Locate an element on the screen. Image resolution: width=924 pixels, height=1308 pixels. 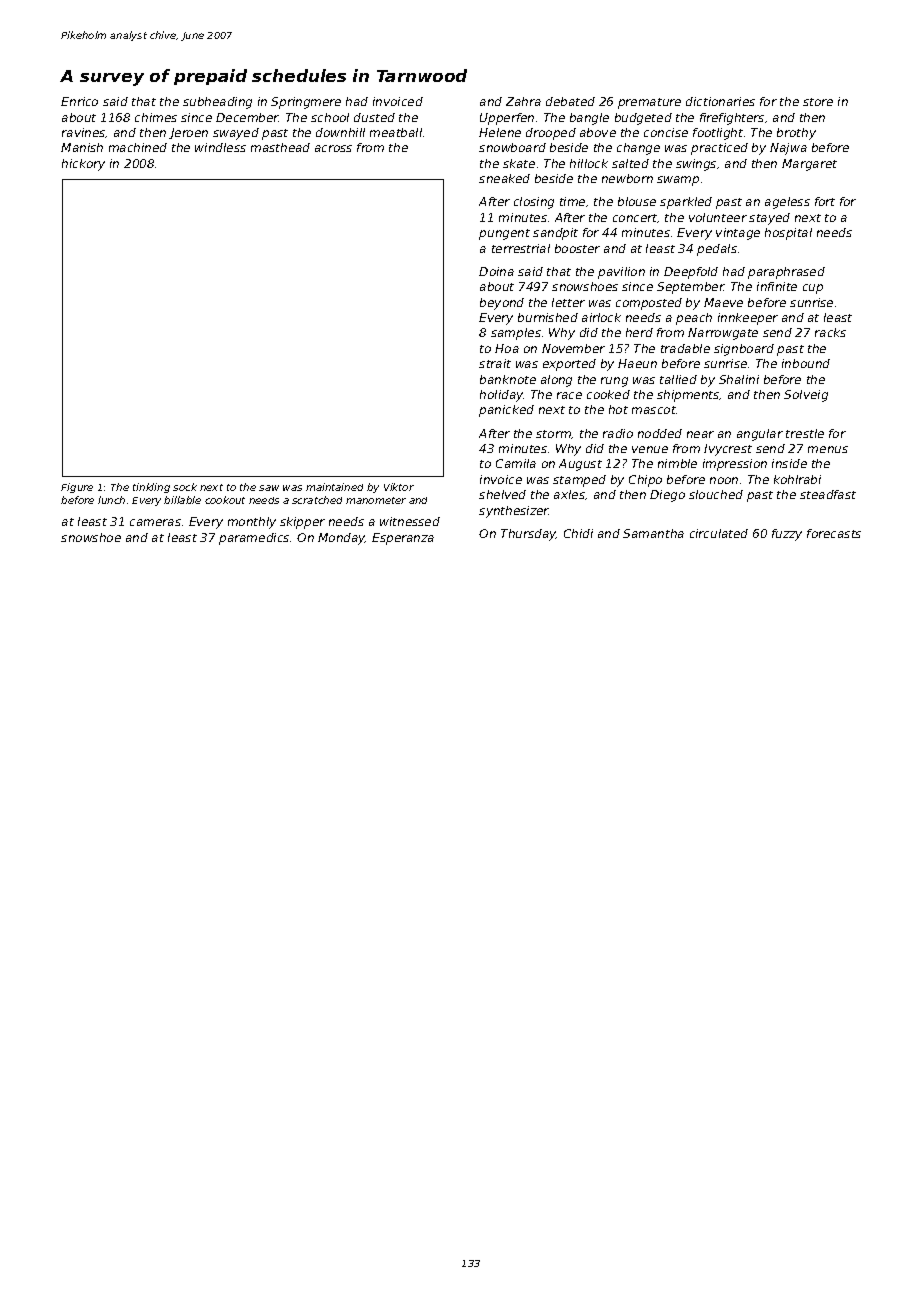
sock is located at coordinates (185, 487).
